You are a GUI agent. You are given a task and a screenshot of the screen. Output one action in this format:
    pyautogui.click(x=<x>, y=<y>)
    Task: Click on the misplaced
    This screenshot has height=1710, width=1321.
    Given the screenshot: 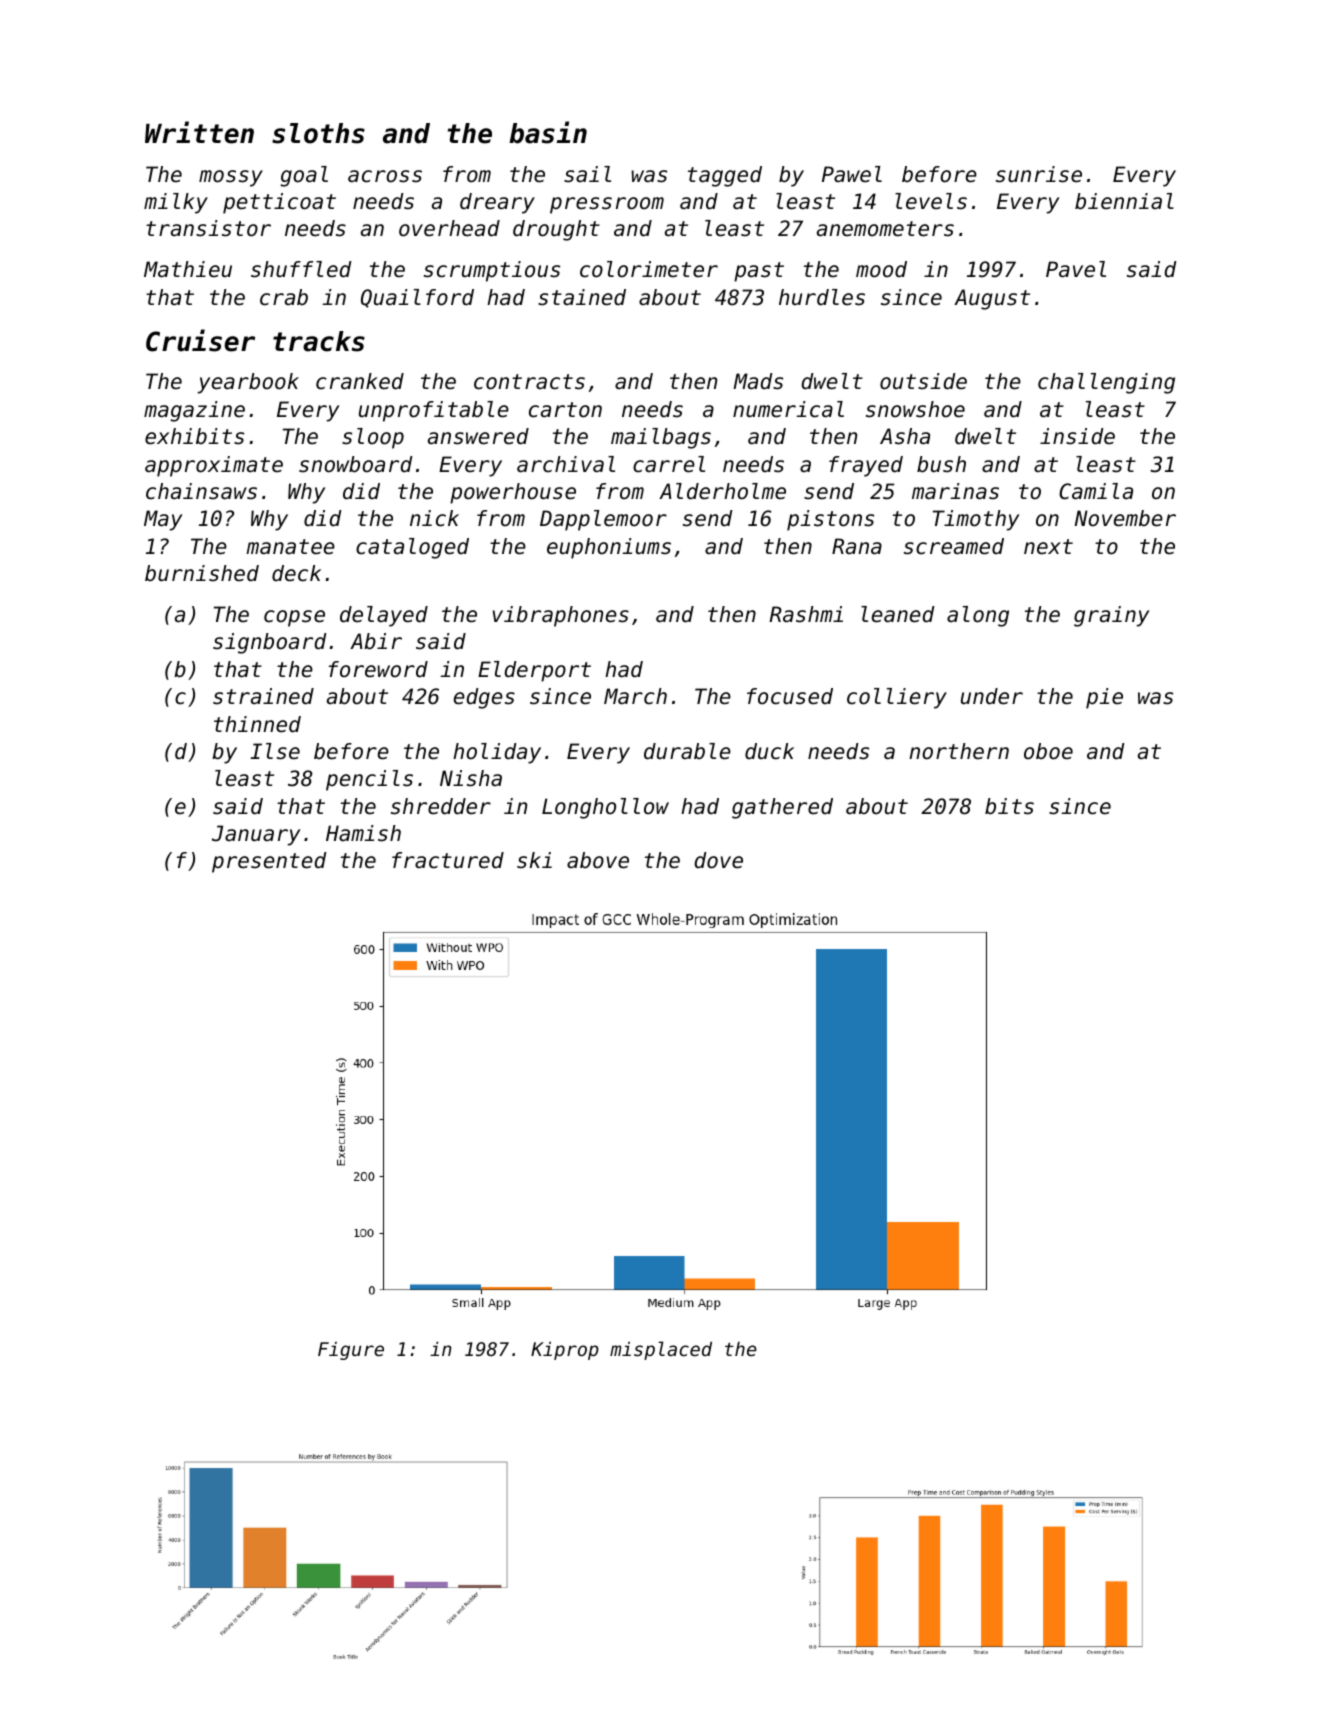 What is the action you would take?
    pyautogui.click(x=661, y=1350)
